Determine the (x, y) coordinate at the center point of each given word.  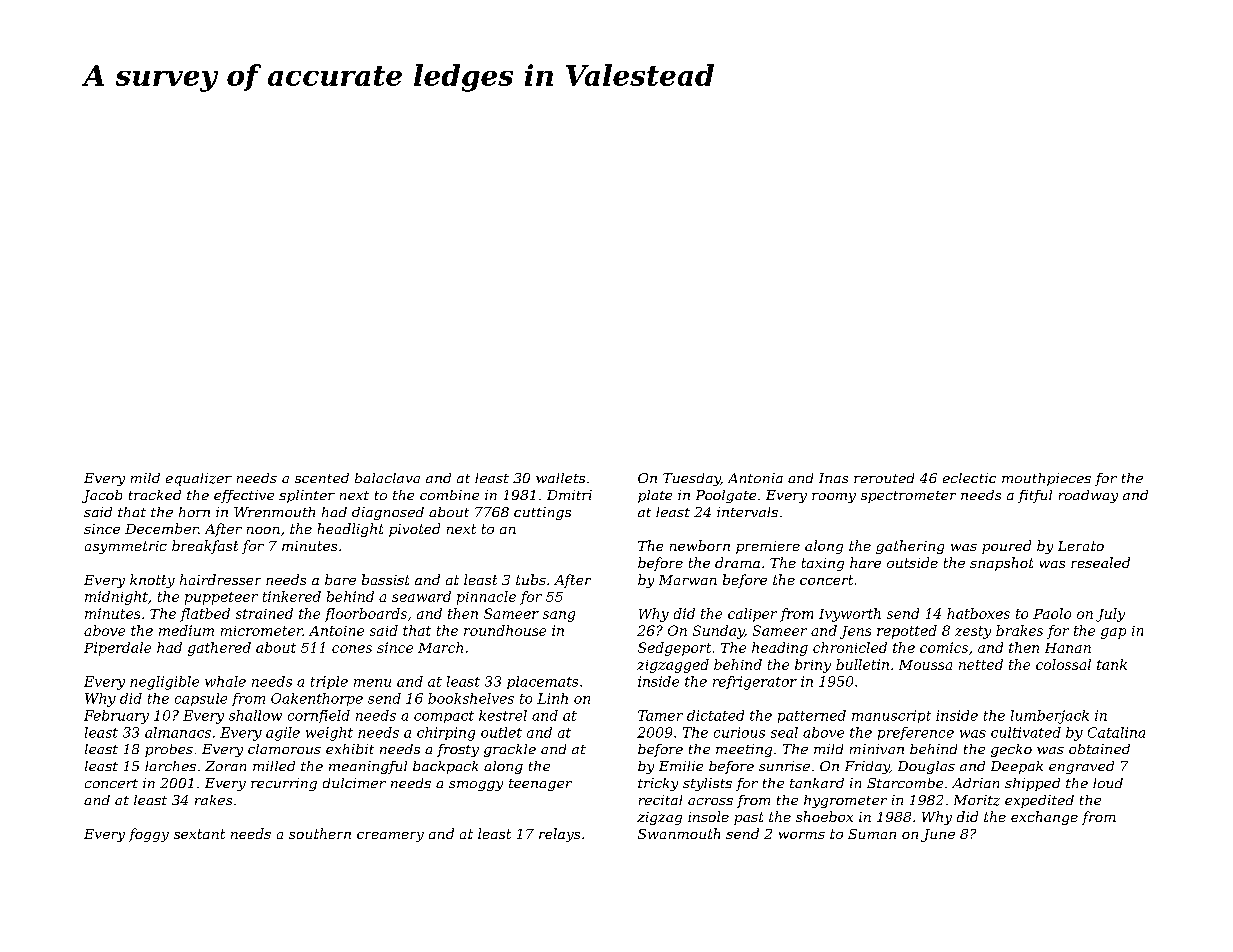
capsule (201, 699)
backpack (445, 767)
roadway (1088, 496)
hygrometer (845, 801)
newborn (700, 545)
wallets (560, 478)
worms (802, 835)
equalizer (199, 479)
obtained (1099, 749)
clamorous (284, 749)
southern (320, 833)
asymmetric (126, 547)
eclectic (969, 478)
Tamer (660, 715)
